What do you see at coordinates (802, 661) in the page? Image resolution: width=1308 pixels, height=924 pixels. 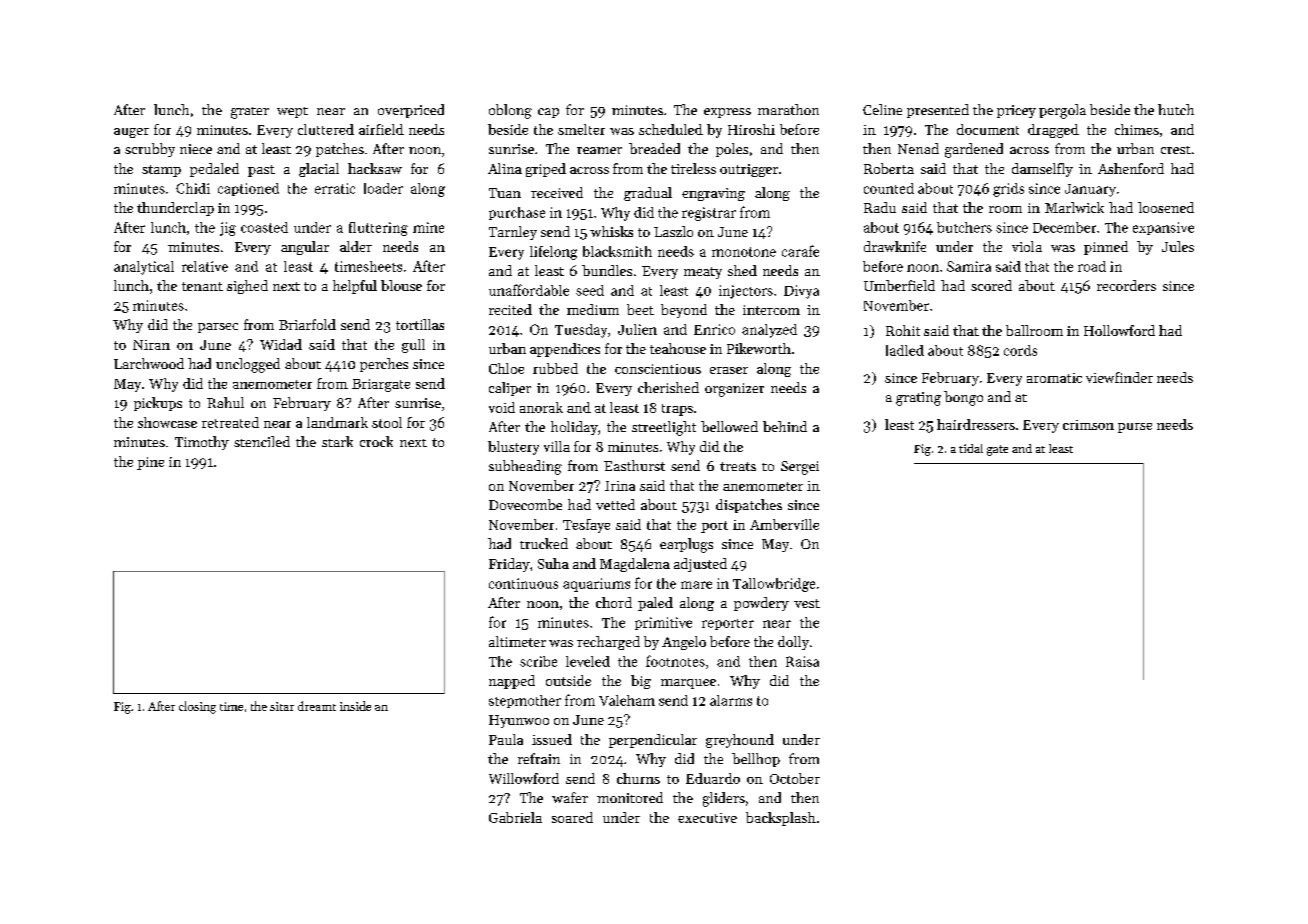 I see `Raisa` at bounding box center [802, 661].
